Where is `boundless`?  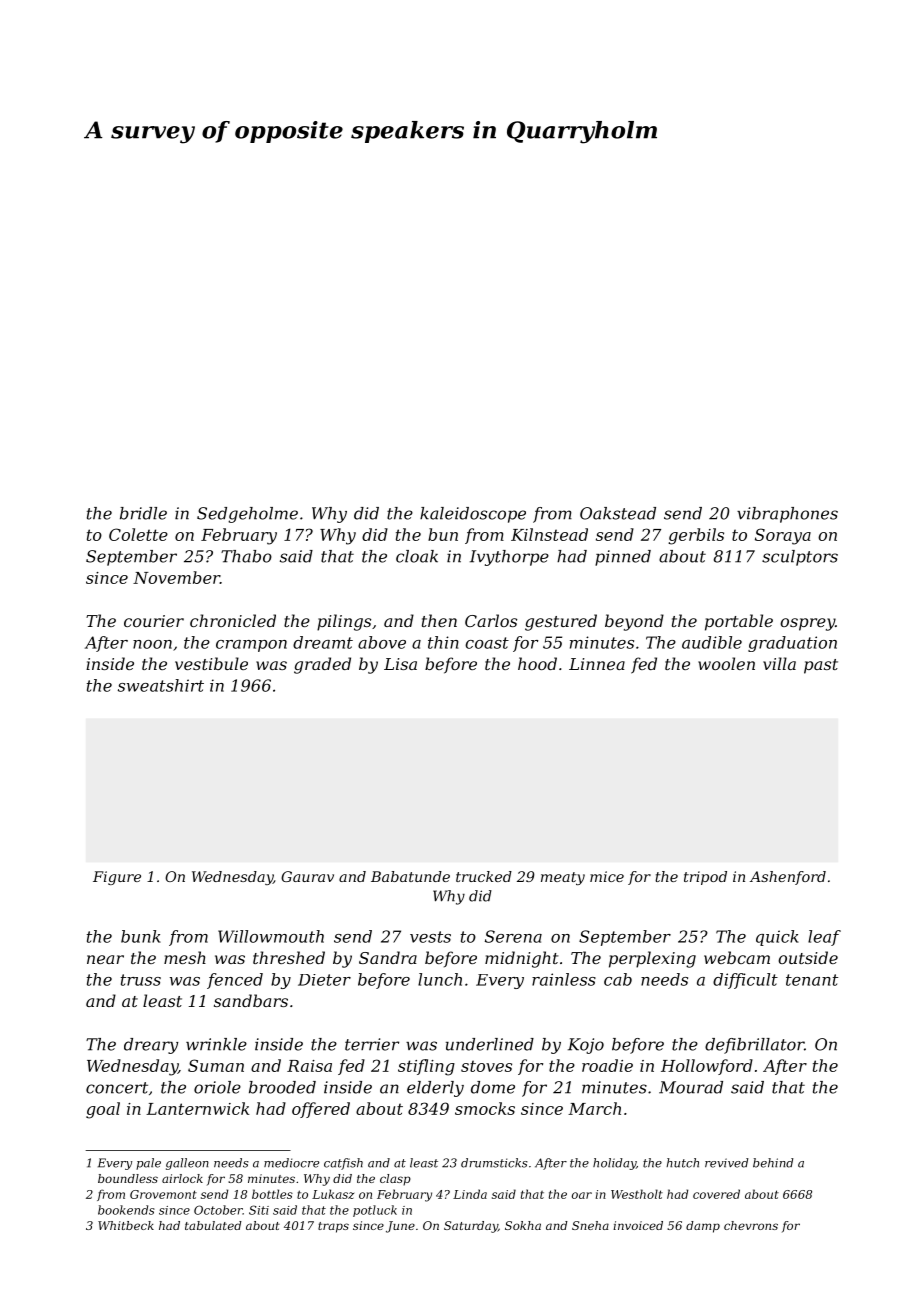
boundless is located at coordinates (128, 1178).
